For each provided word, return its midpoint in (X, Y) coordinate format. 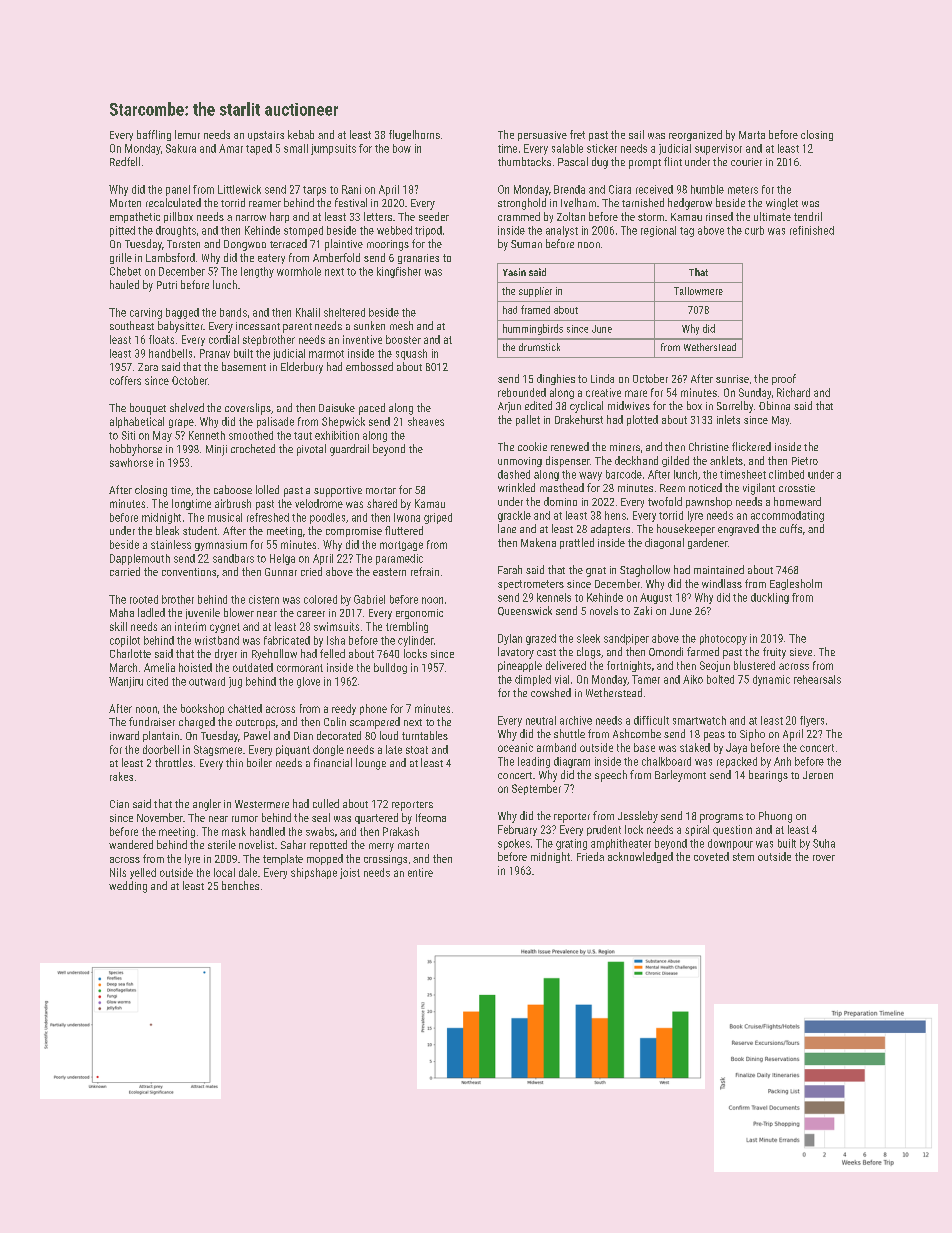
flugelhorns (414, 135)
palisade (275, 422)
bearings (768, 776)
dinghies (556, 379)
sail (636, 134)
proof (784, 379)
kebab (301, 134)
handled (267, 831)
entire (420, 872)
